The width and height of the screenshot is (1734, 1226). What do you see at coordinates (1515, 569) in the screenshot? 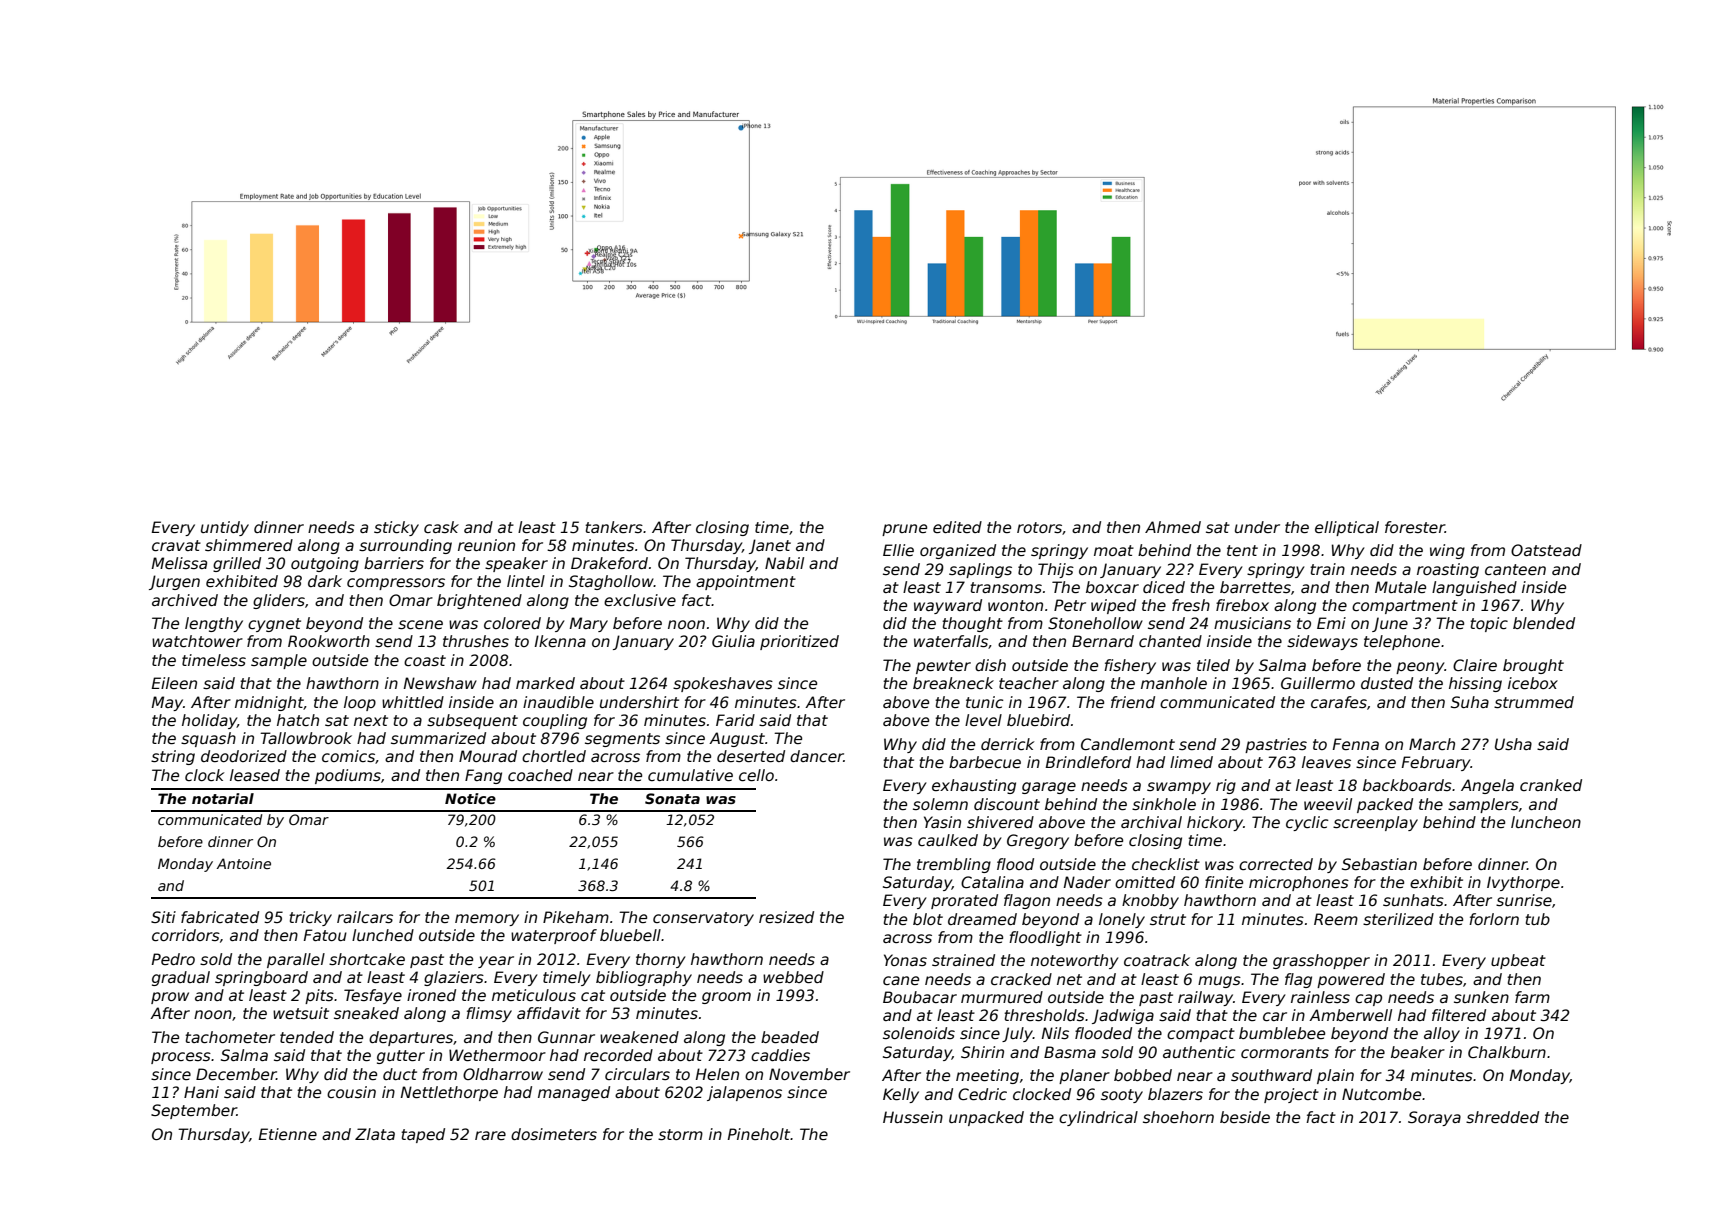
I see `canteen` at bounding box center [1515, 569].
